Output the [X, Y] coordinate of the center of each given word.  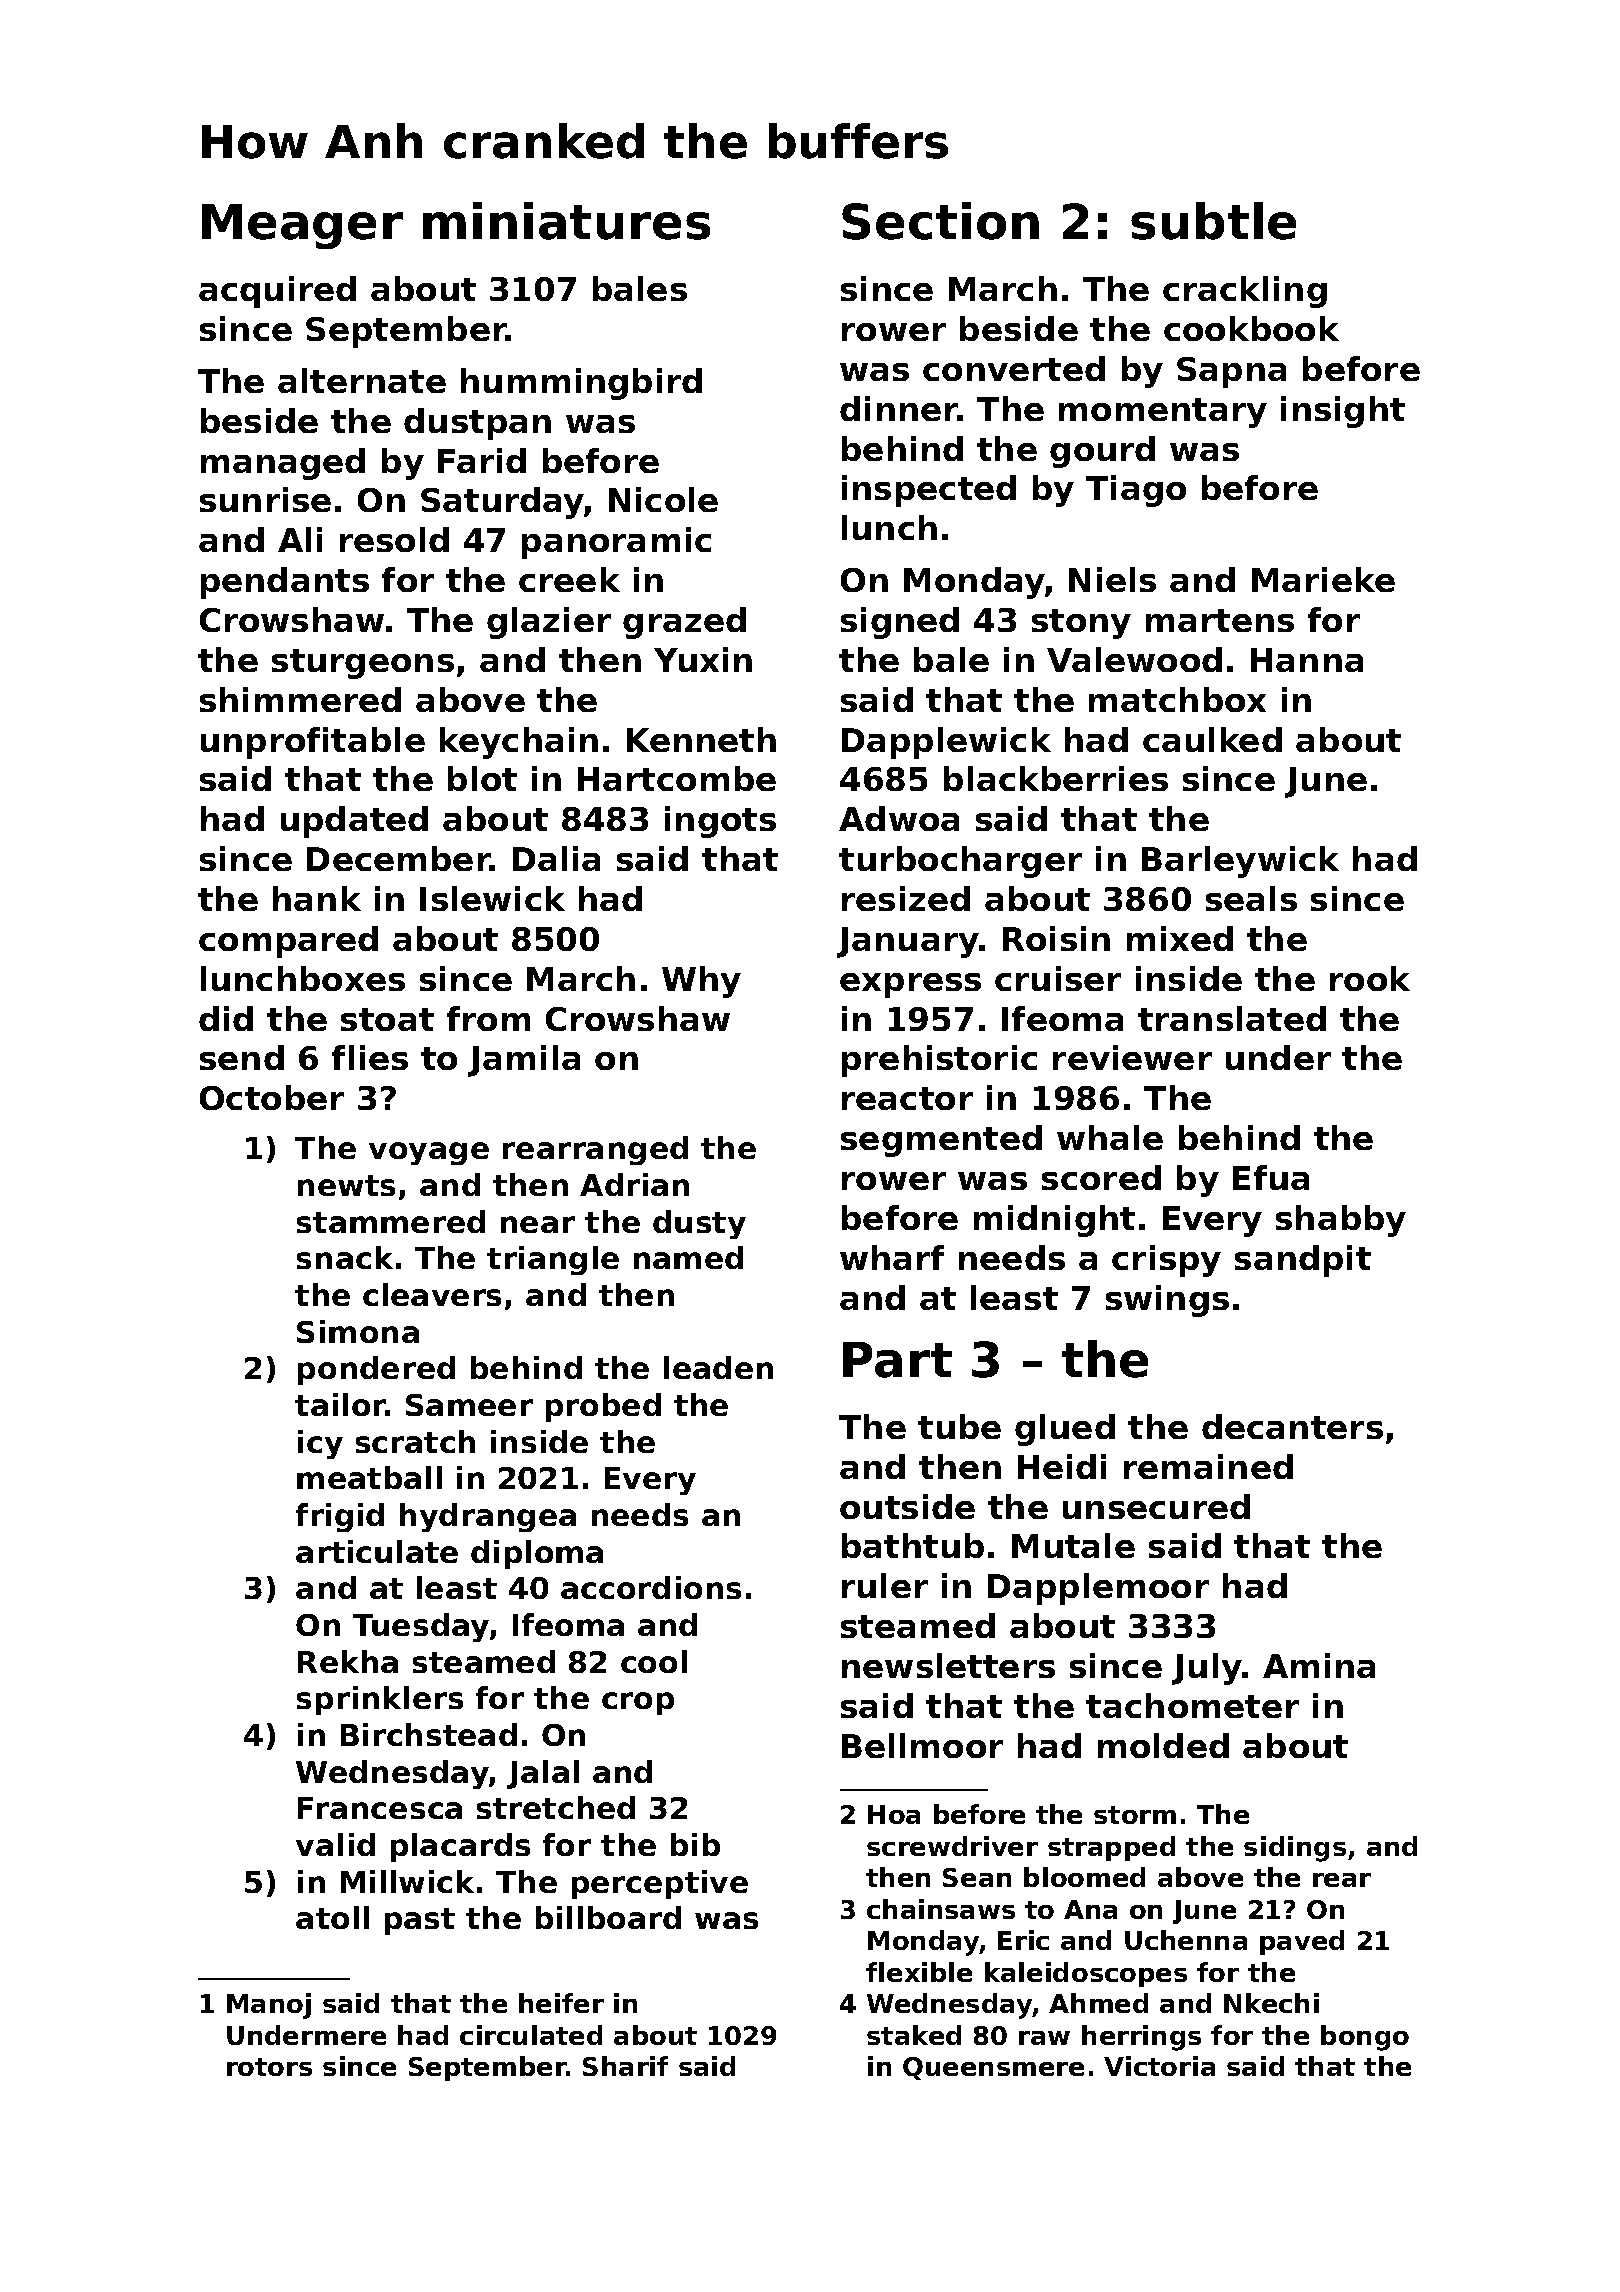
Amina [1319, 1665]
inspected [929, 491]
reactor [907, 1098]
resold [394, 539]
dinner [899, 408]
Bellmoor [922, 1745]
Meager [302, 226]
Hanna [1307, 660]
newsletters [948, 1665]
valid [335, 1844]
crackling [1245, 292]
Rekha [348, 1661]
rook [1370, 978]
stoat [387, 1019]
